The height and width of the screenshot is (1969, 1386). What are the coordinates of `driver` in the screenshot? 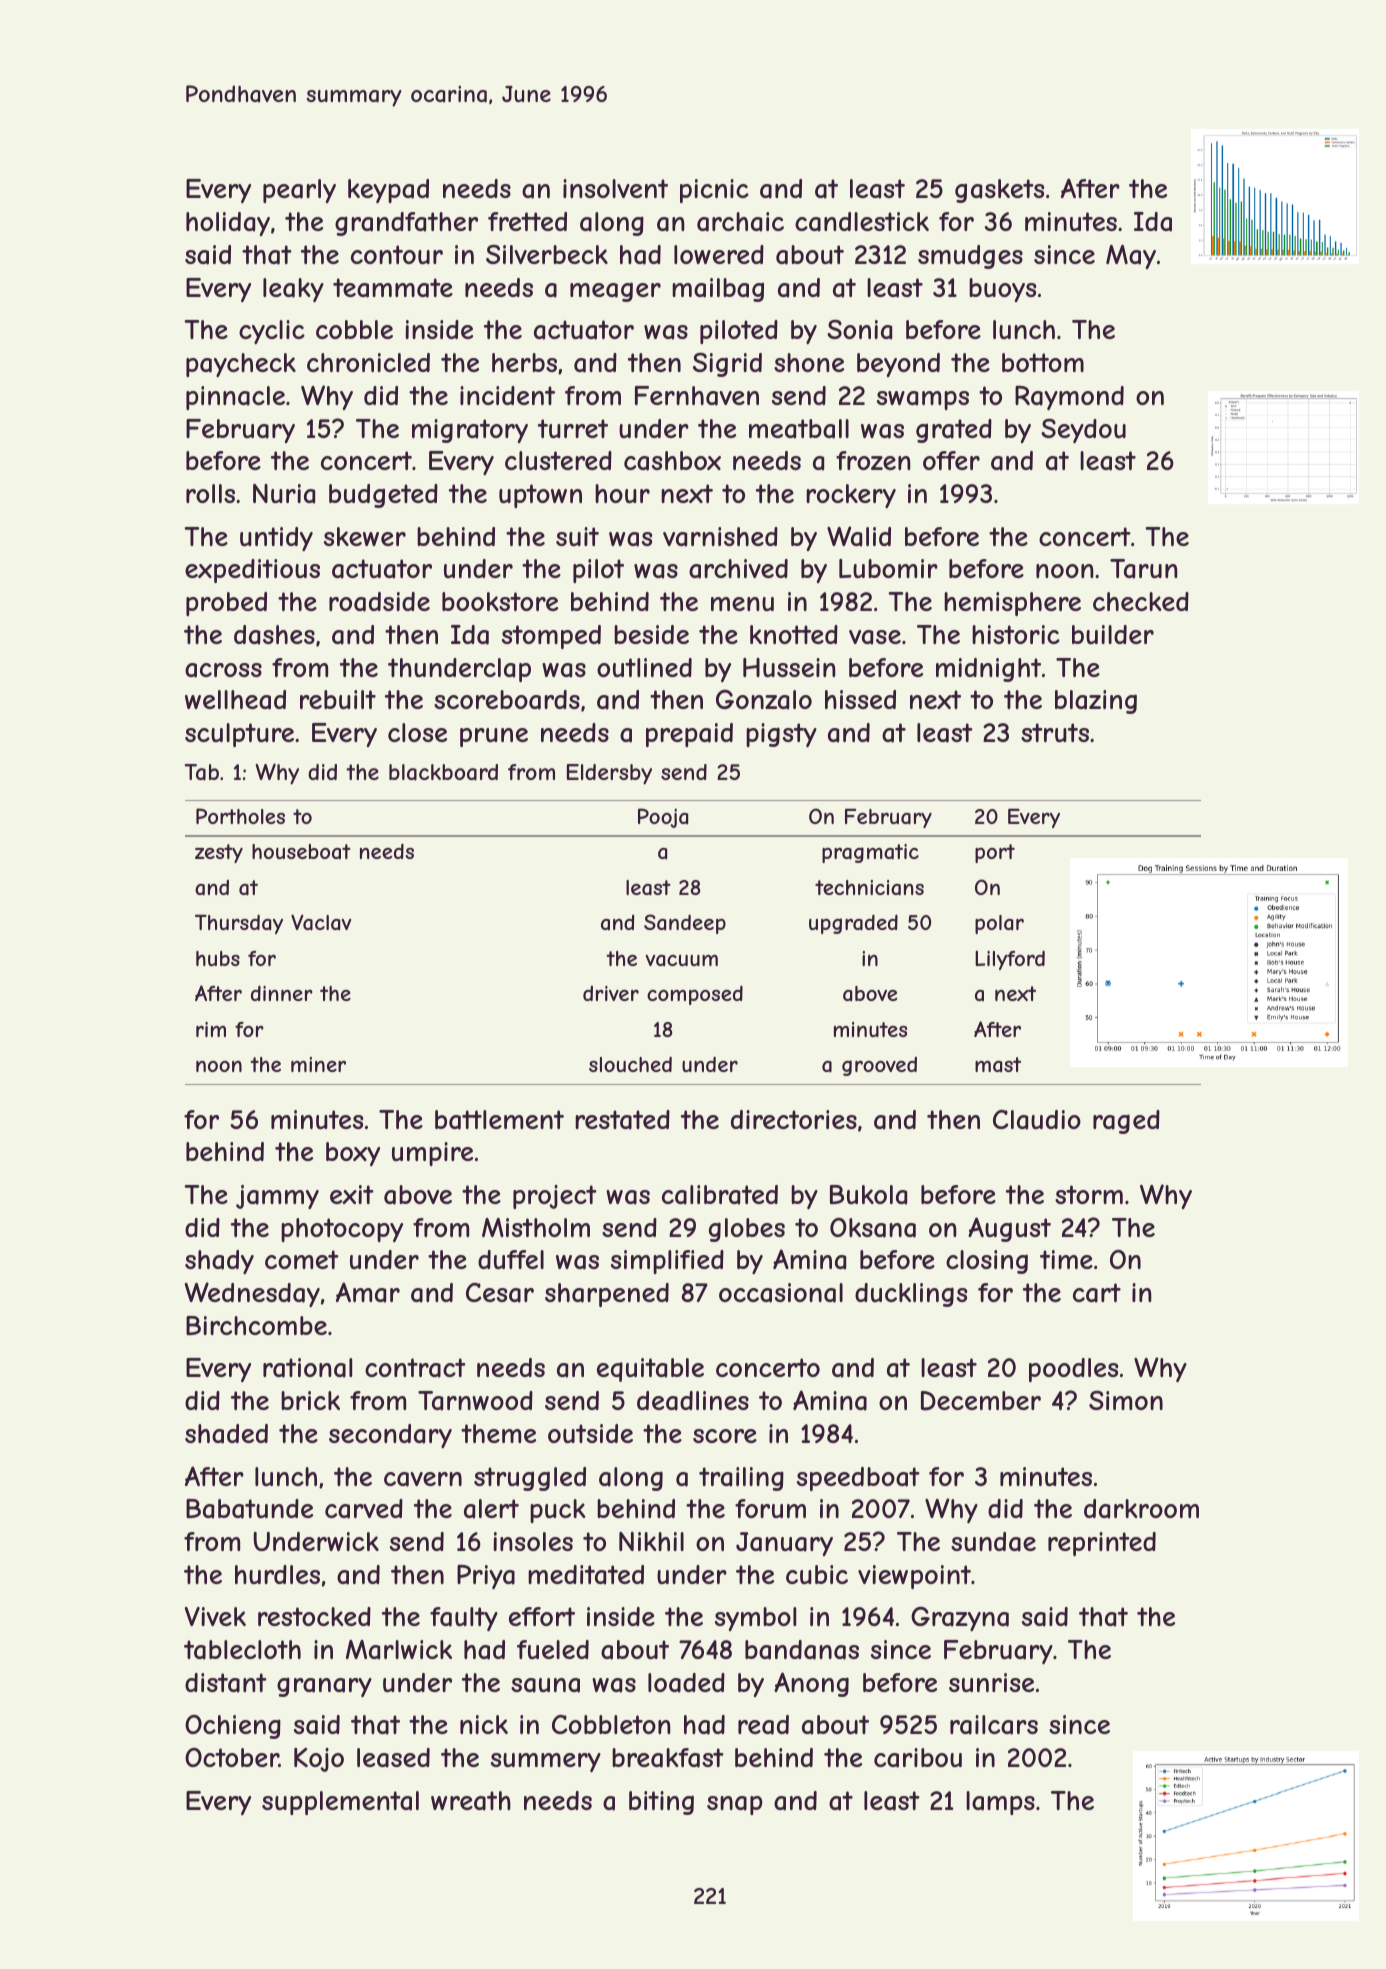 It's located at (611, 993).
